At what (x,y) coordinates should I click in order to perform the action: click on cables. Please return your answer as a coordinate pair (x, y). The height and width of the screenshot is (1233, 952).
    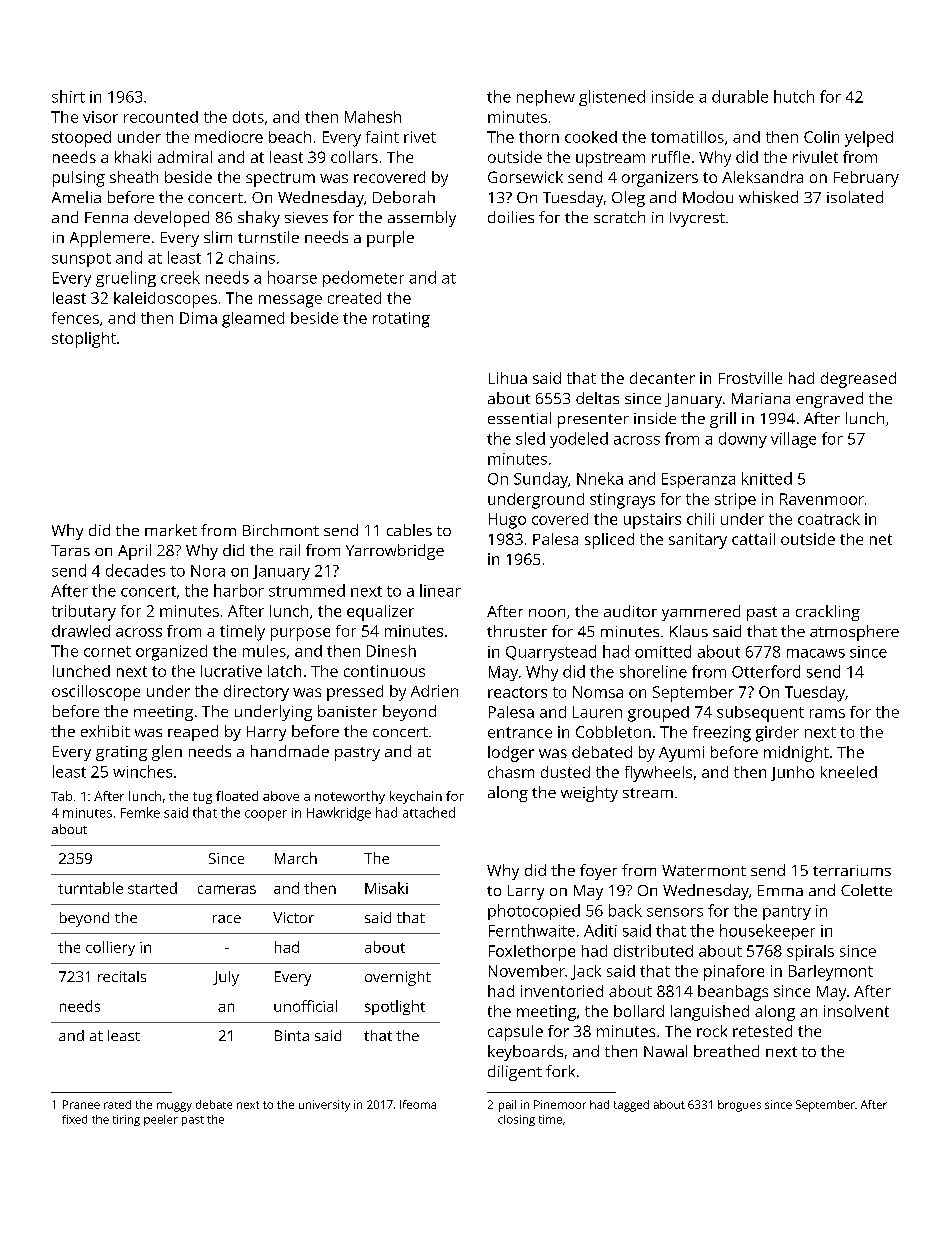
    Looking at the image, I should click on (409, 530).
